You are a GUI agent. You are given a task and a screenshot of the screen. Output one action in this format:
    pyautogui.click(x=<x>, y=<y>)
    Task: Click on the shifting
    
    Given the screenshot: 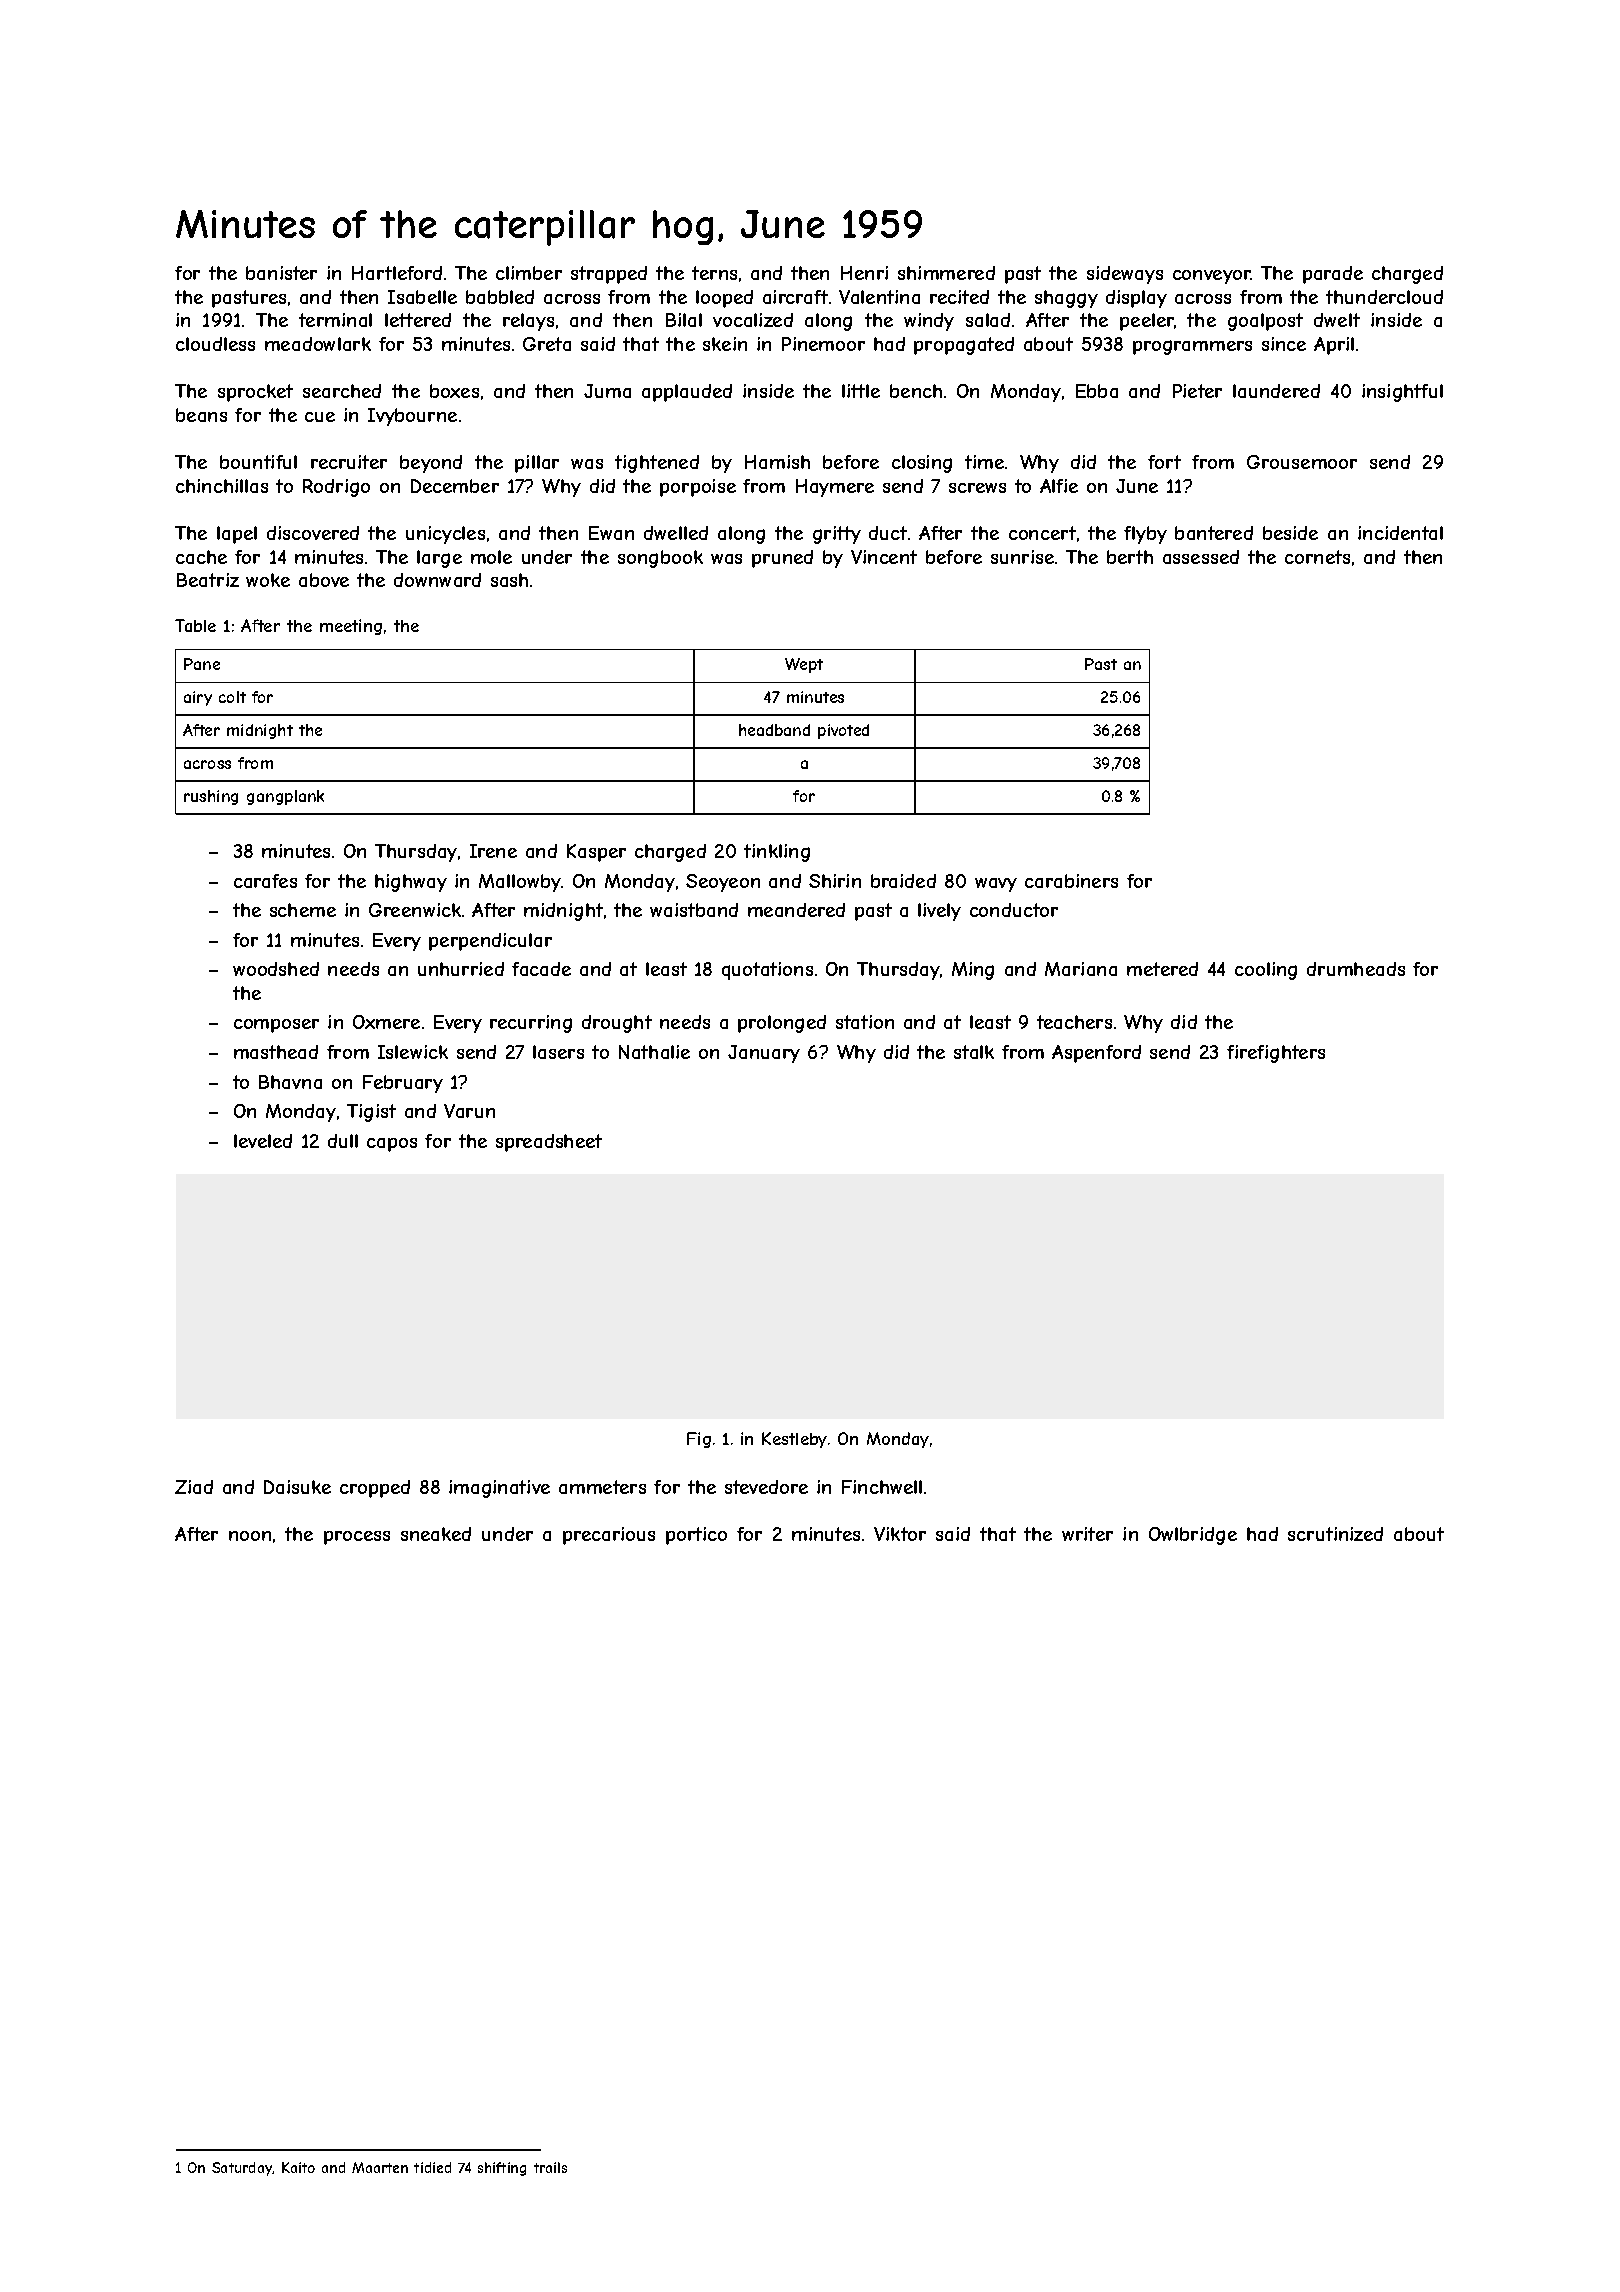 What is the action you would take?
    pyautogui.click(x=502, y=2169)
